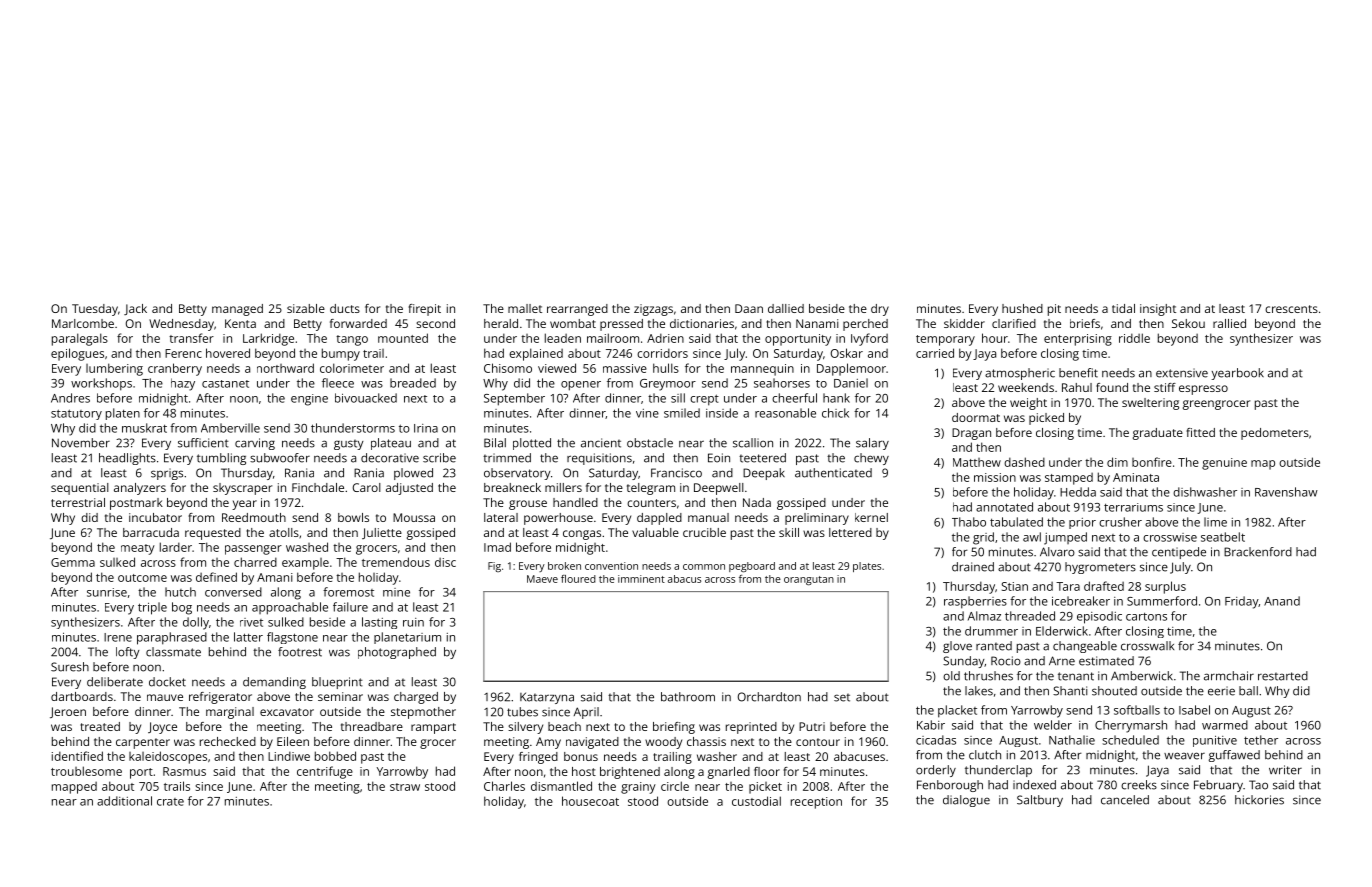 The height and width of the screenshot is (887, 1372). What do you see at coordinates (501, 517) in the screenshot?
I see `lateral` at bounding box center [501, 517].
